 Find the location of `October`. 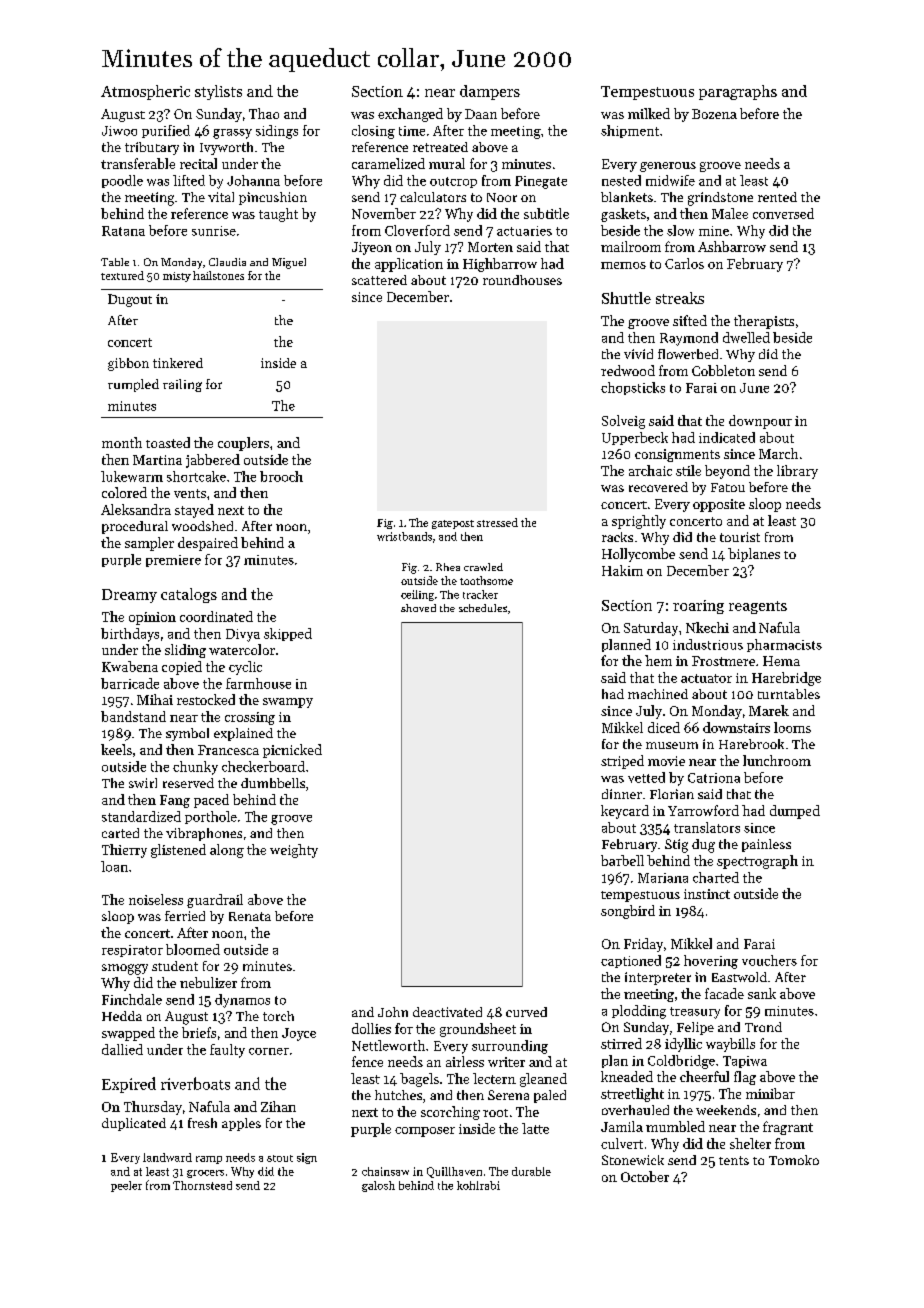

October is located at coordinates (645, 1176).
